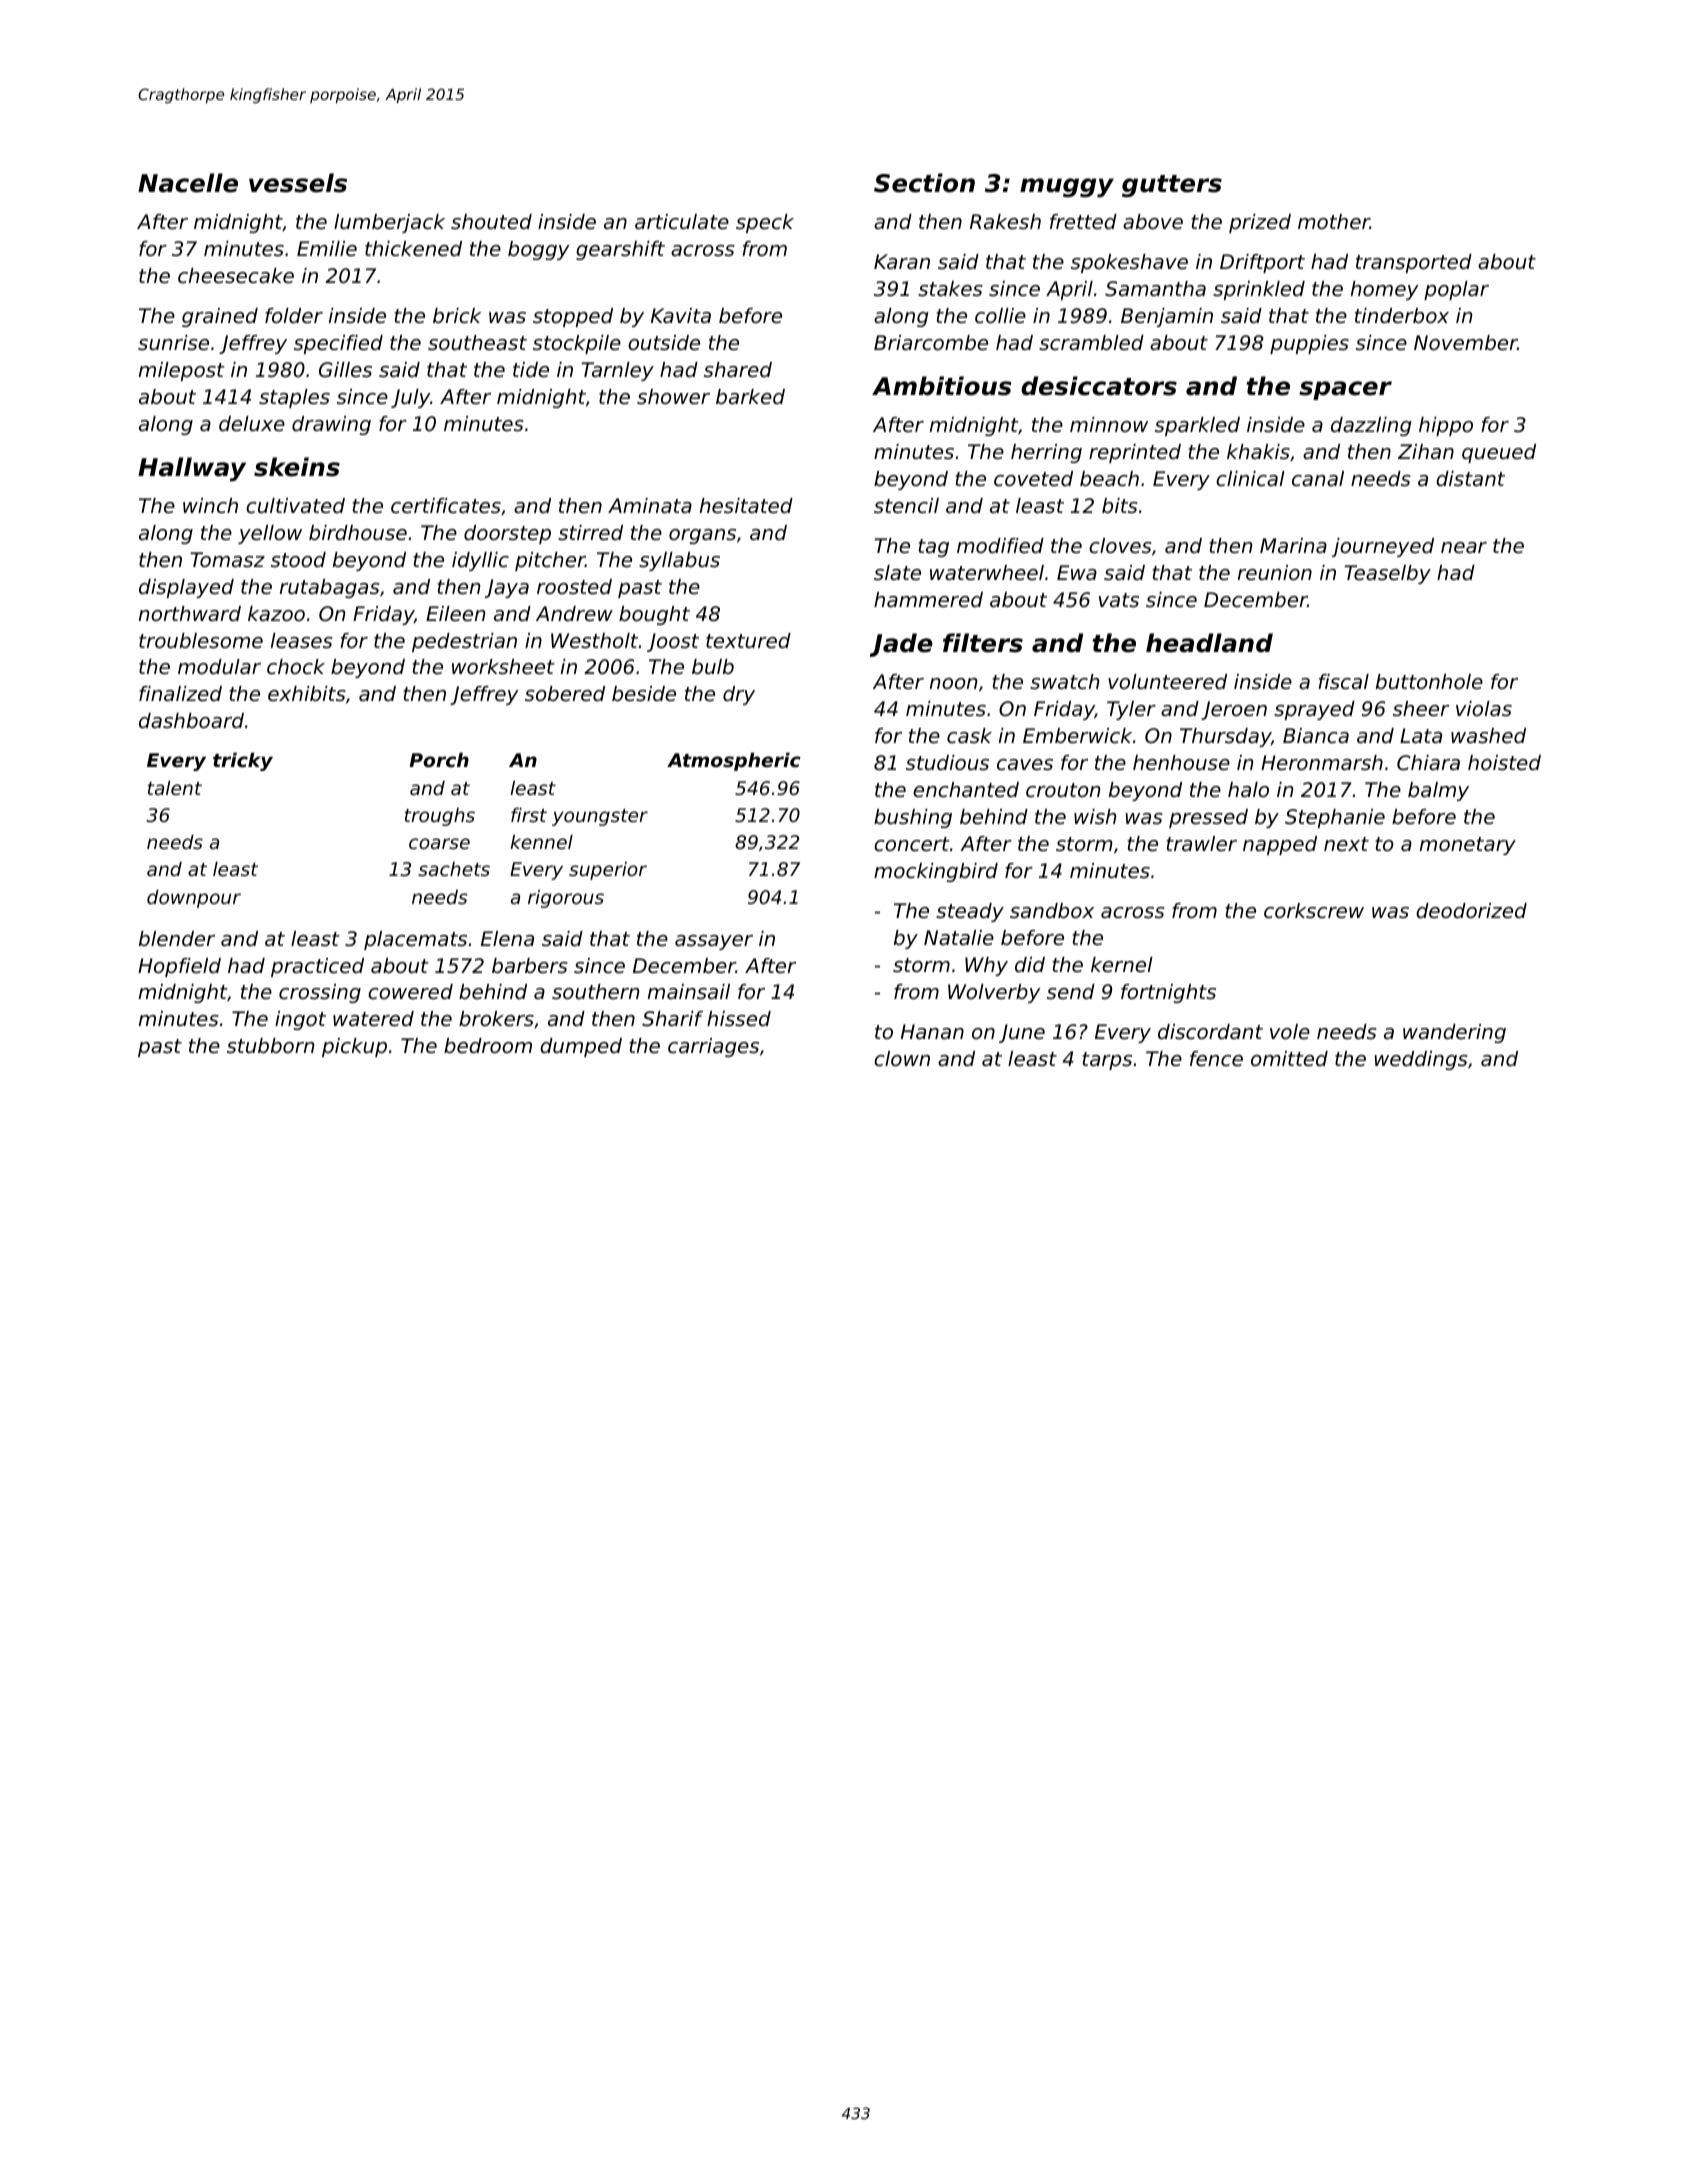  I want to click on thickened, so click(413, 249).
